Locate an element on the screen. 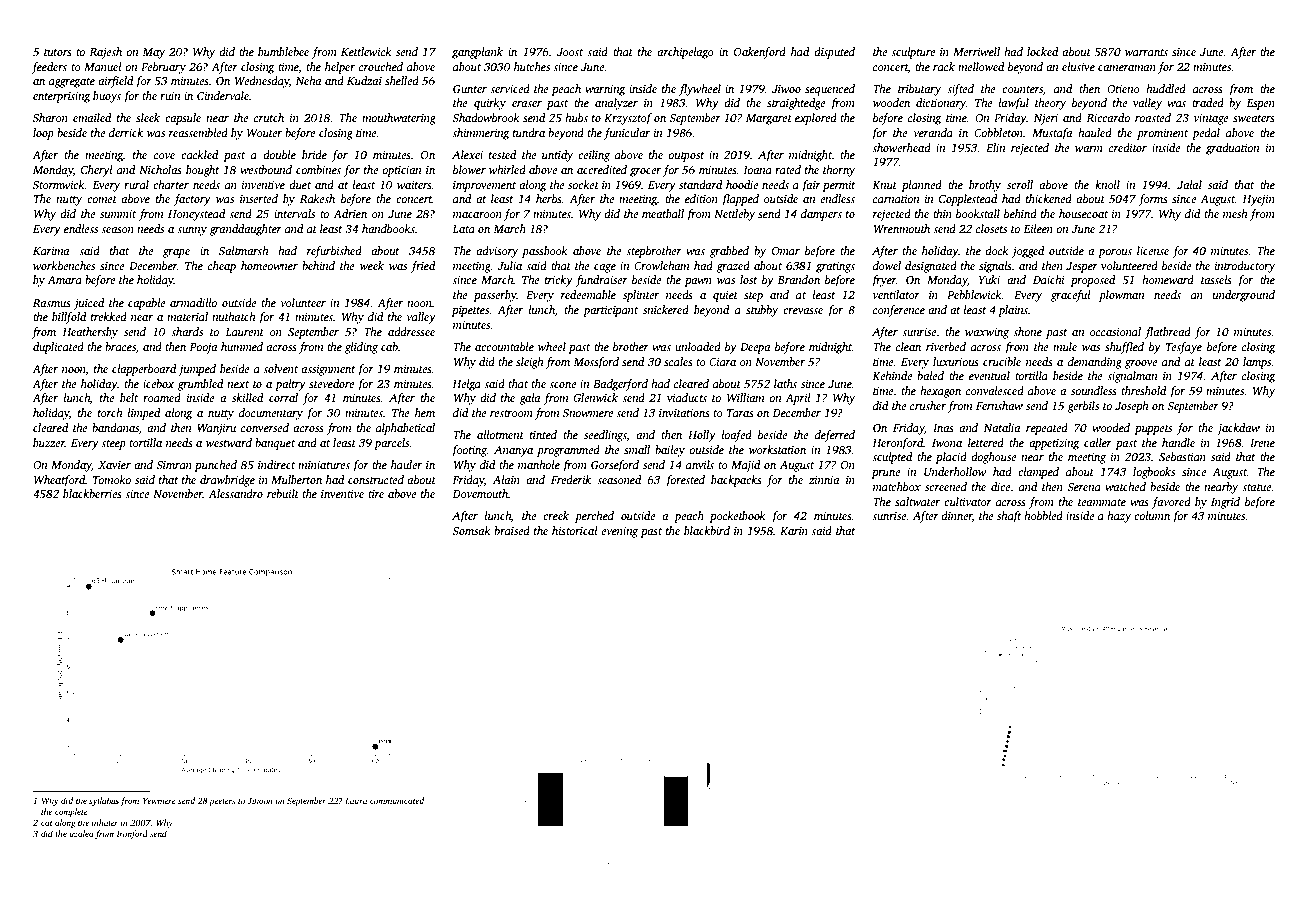  azalea is located at coordinates (81, 833).
